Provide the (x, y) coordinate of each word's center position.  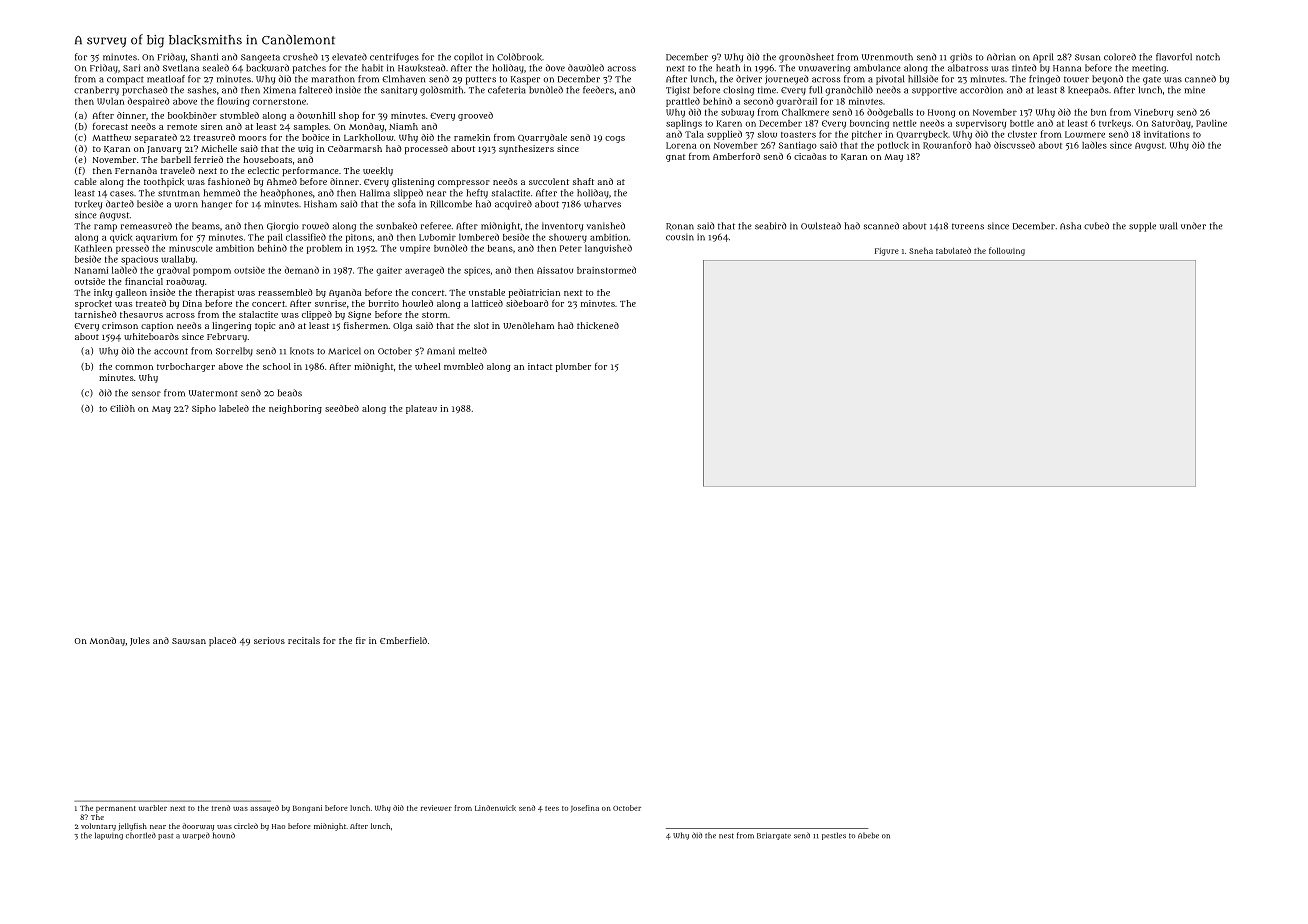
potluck (893, 146)
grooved (475, 116)
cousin (680, 237)
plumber (573, 367)
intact (540, 366)
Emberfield (403, 640)
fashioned (229, 181)
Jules (140, 641)
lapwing (109, 836)
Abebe (868, 835)
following (1007, 251)
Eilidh (122, 408)
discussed (1014, 145)
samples (311, 127)
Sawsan (189, 641)
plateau (421, 409)
